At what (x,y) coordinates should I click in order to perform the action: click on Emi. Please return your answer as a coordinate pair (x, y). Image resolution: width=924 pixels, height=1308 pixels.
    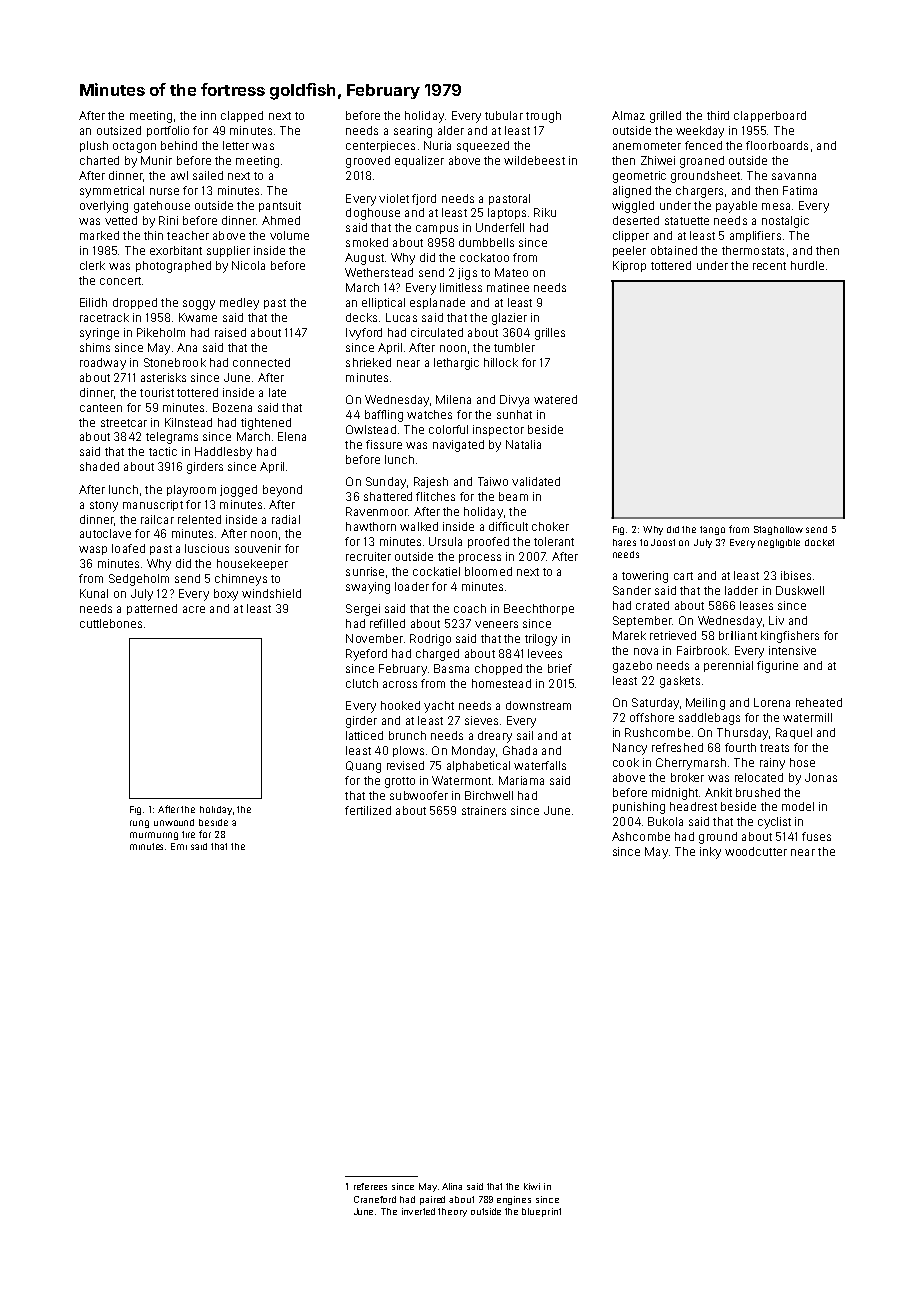
    Looking at the image, I should click on (179, 846).
